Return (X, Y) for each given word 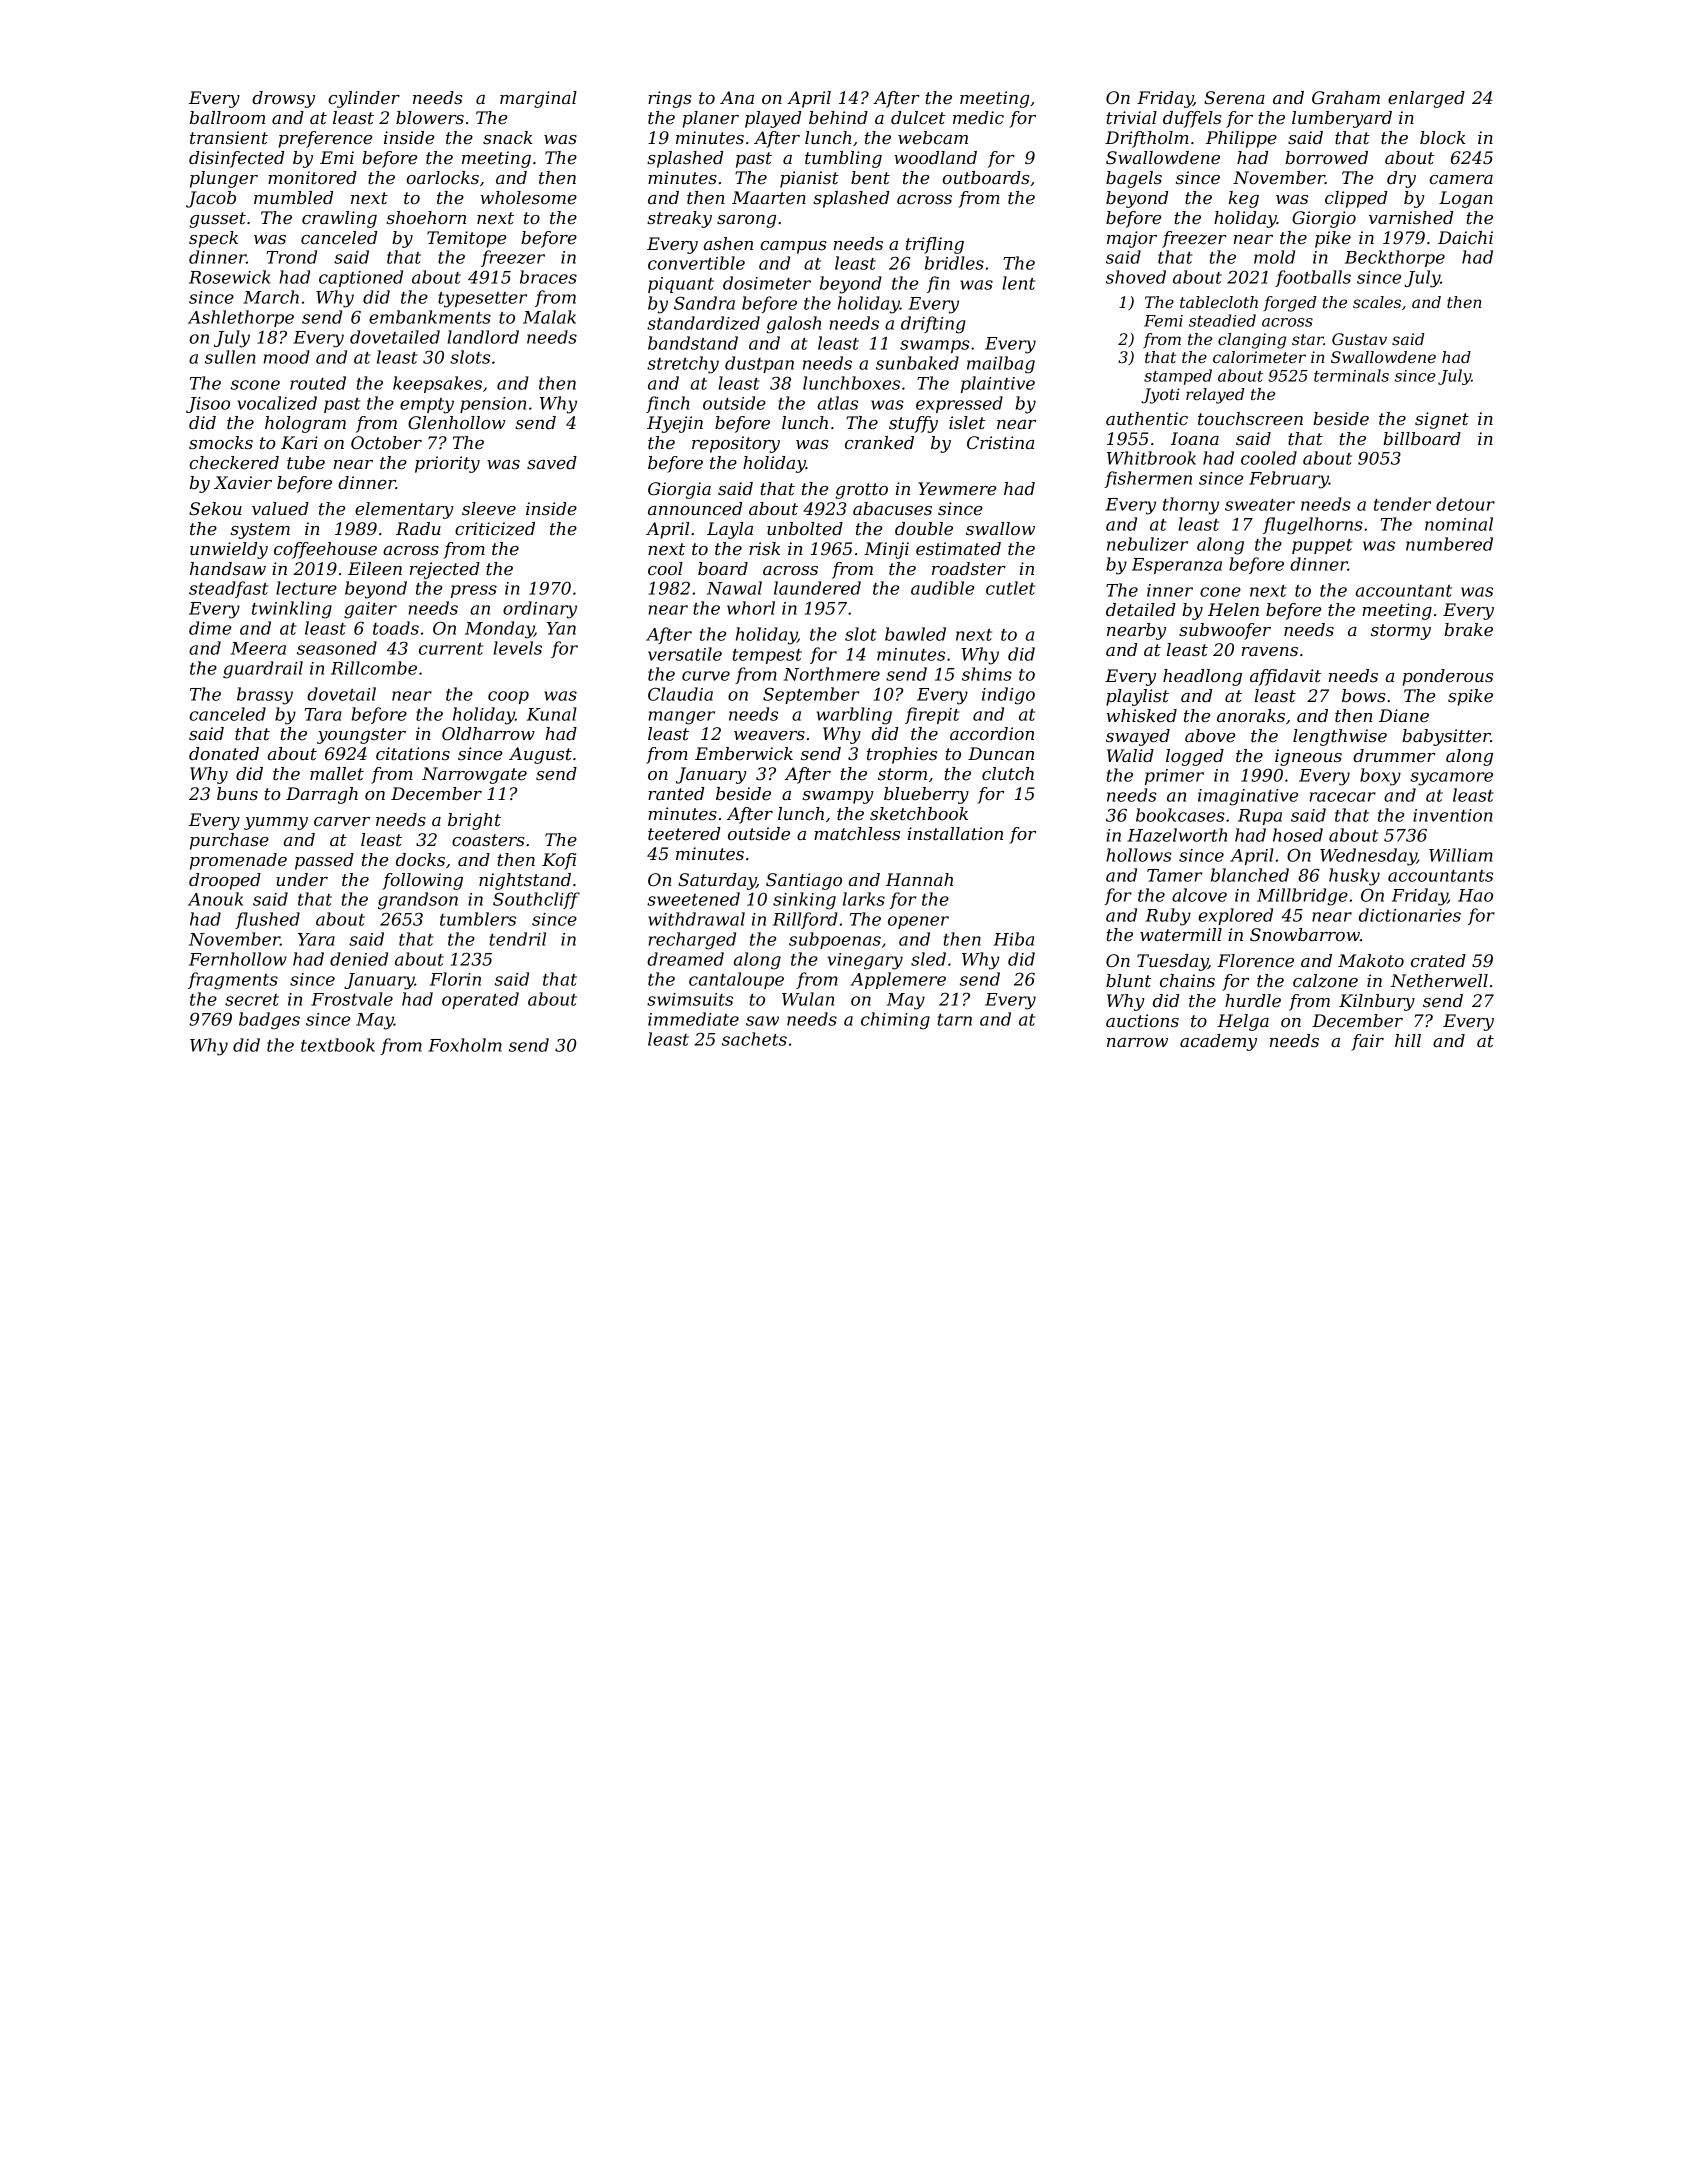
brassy (265, 696)
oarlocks (442, 177)
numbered (1449, 544)
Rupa (1260, 817)
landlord (483, 337)
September (811, 695)
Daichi (1465, 237)
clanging (1252, 341)
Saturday (717, 881)
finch (667, 404)
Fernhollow (238, 959)
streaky (679, 219)
